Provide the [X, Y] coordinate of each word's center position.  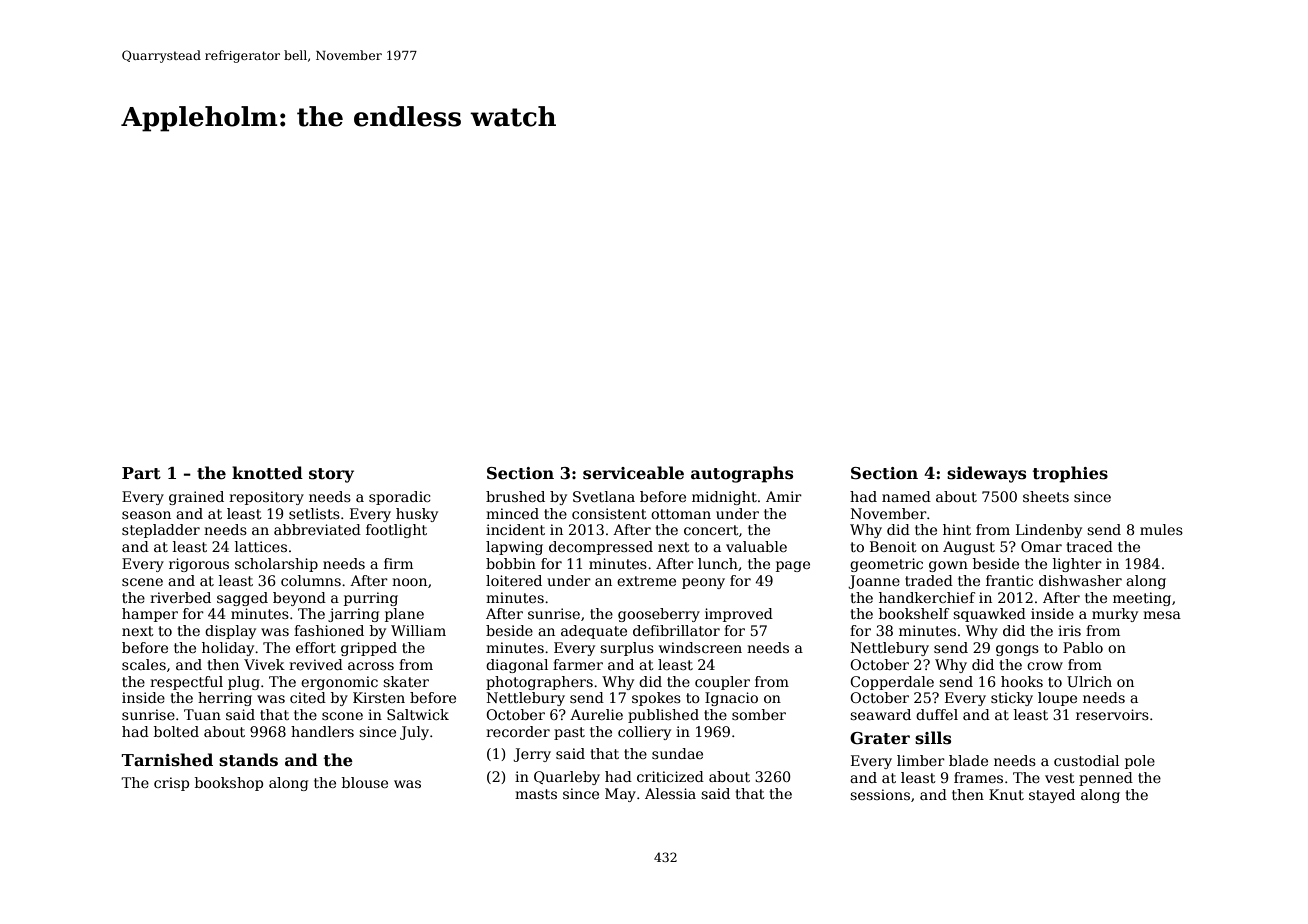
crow [1045, 666]
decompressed [601, 548]
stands [248, 760]
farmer [578, 664]
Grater [880, 738]
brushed [515, 496]
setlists [314, 513]
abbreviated [317, 529]
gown [948, 566]
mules [1161, 529]
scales [144, 664]
